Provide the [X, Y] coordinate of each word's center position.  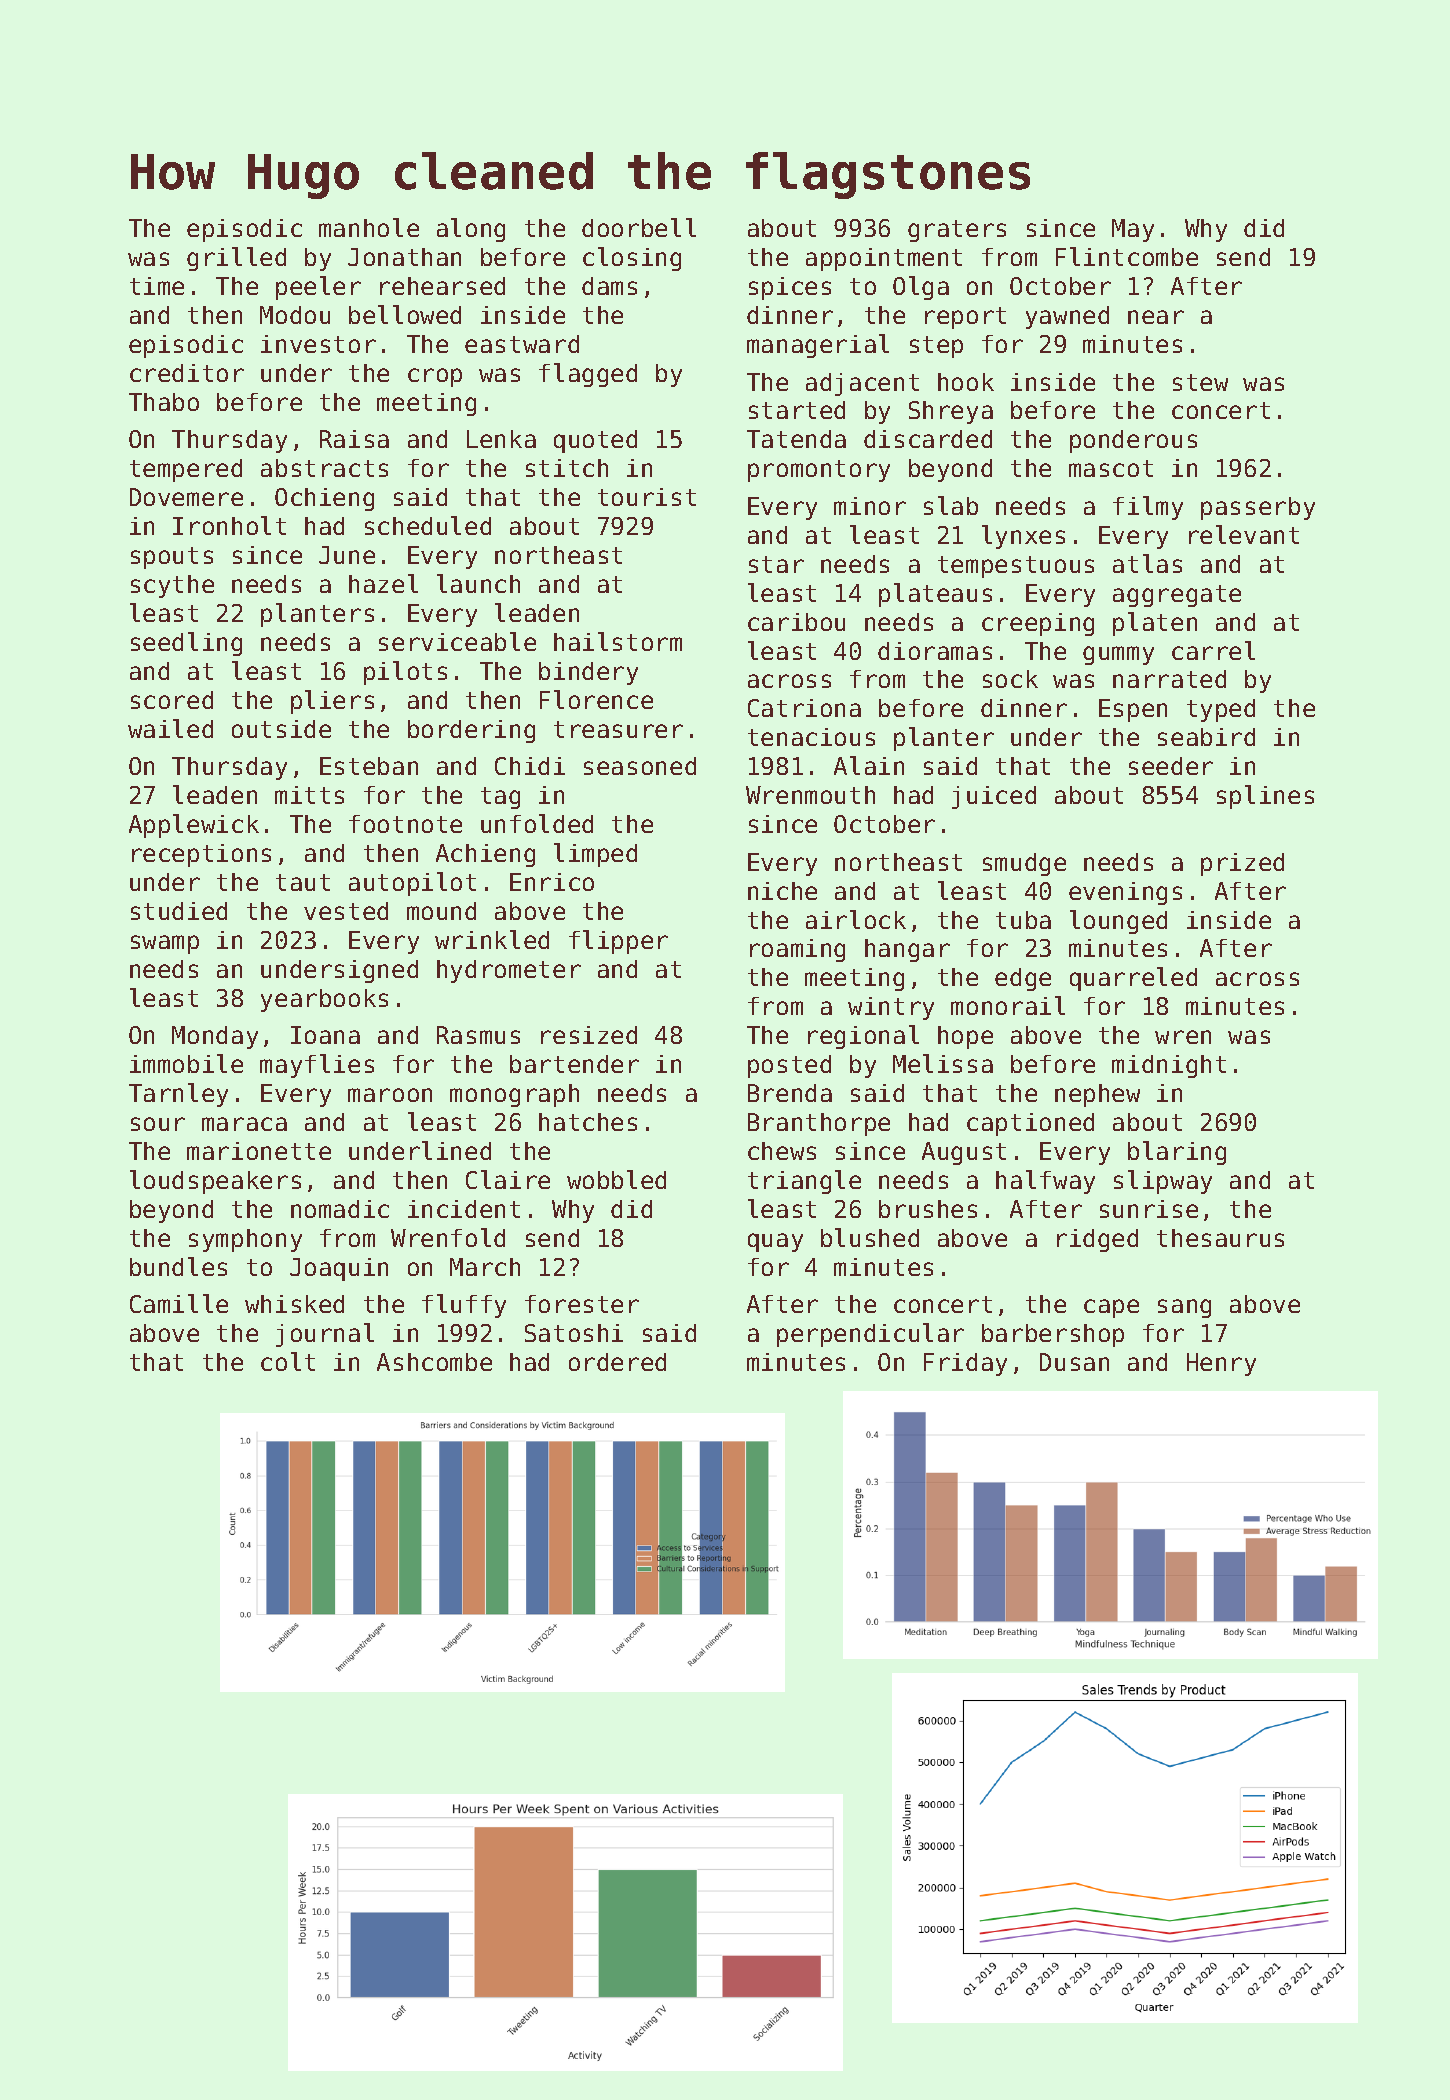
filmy [1148, 508]
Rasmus [478, 1035]
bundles [178, 1266]
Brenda [790, 1093]
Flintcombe [1127, 256]
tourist [647, 497]
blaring [1177, 1153]
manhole [369, 227]
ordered [617, 1362]
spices [790, 288]
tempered [186, 470]
